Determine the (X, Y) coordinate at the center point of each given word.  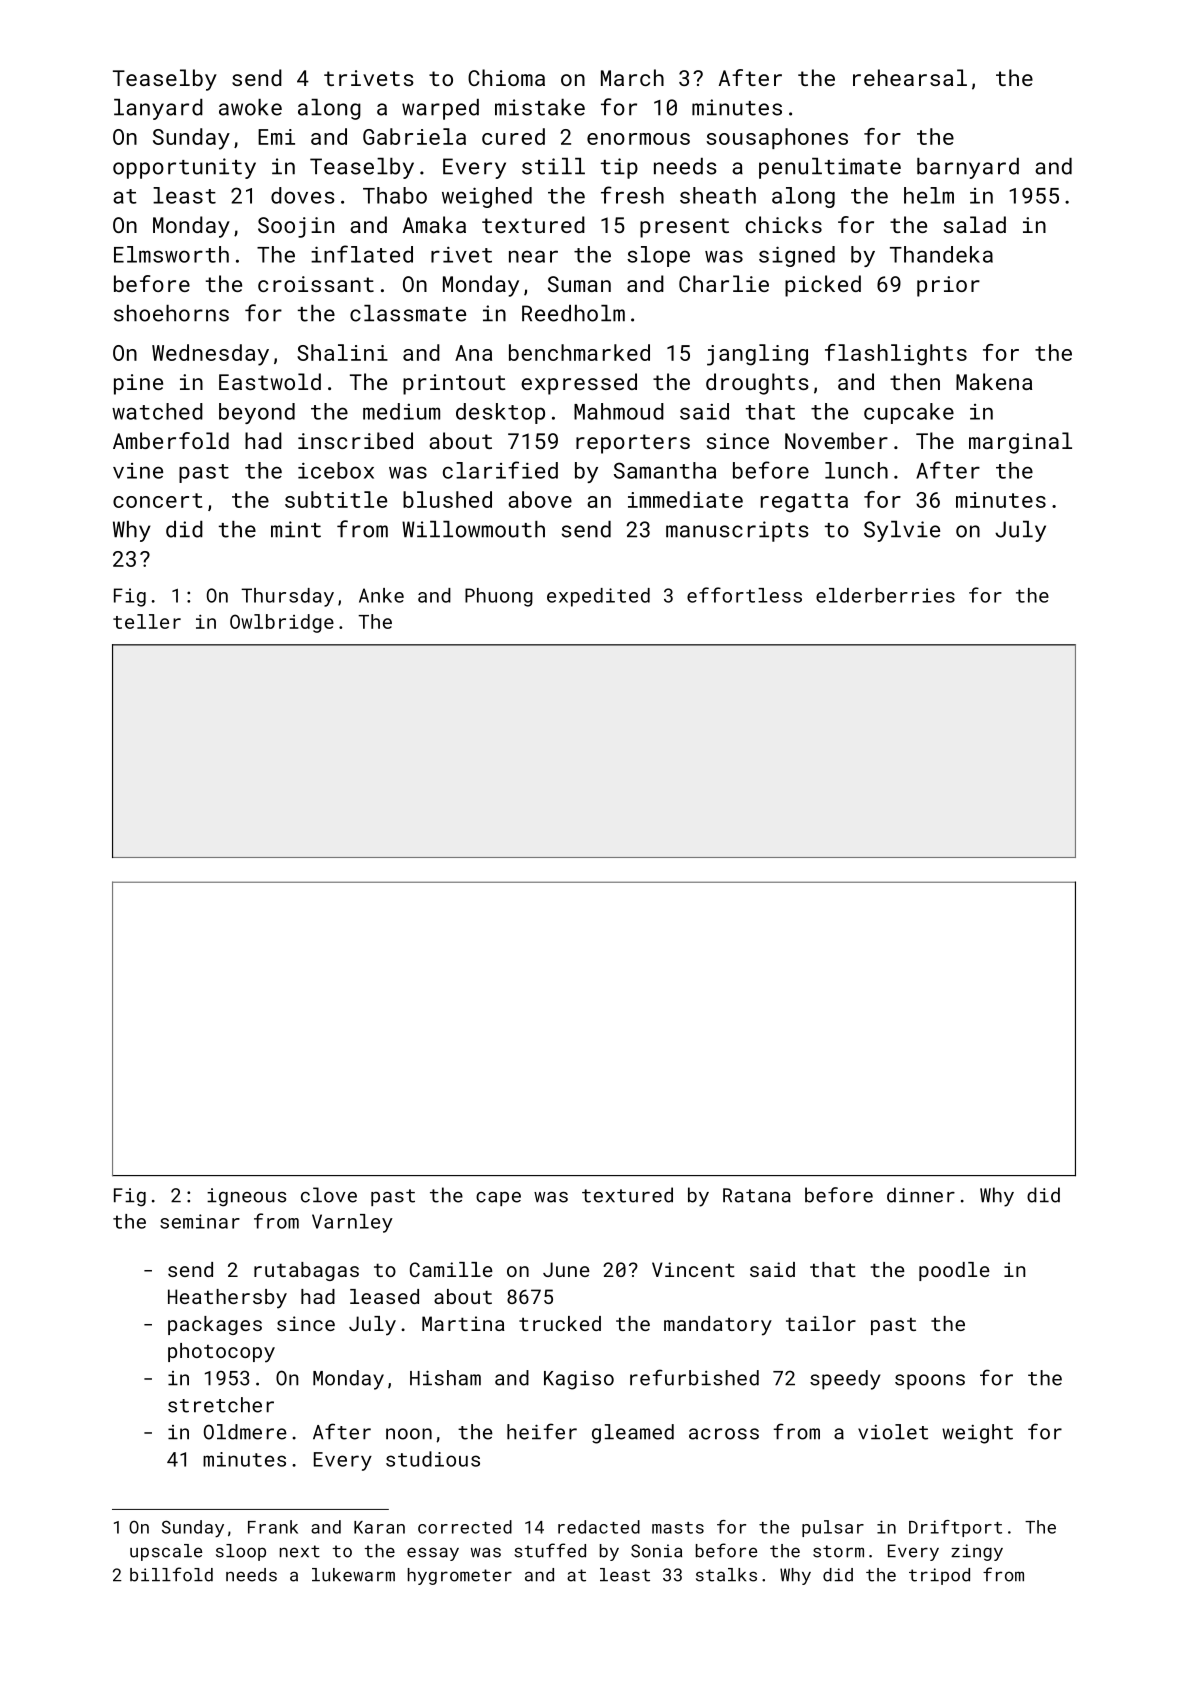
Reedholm (573, 313)
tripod (939, 1576)
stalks (726, 1575)
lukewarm (353, 1575)
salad (975, 224)
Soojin (296, 227)
